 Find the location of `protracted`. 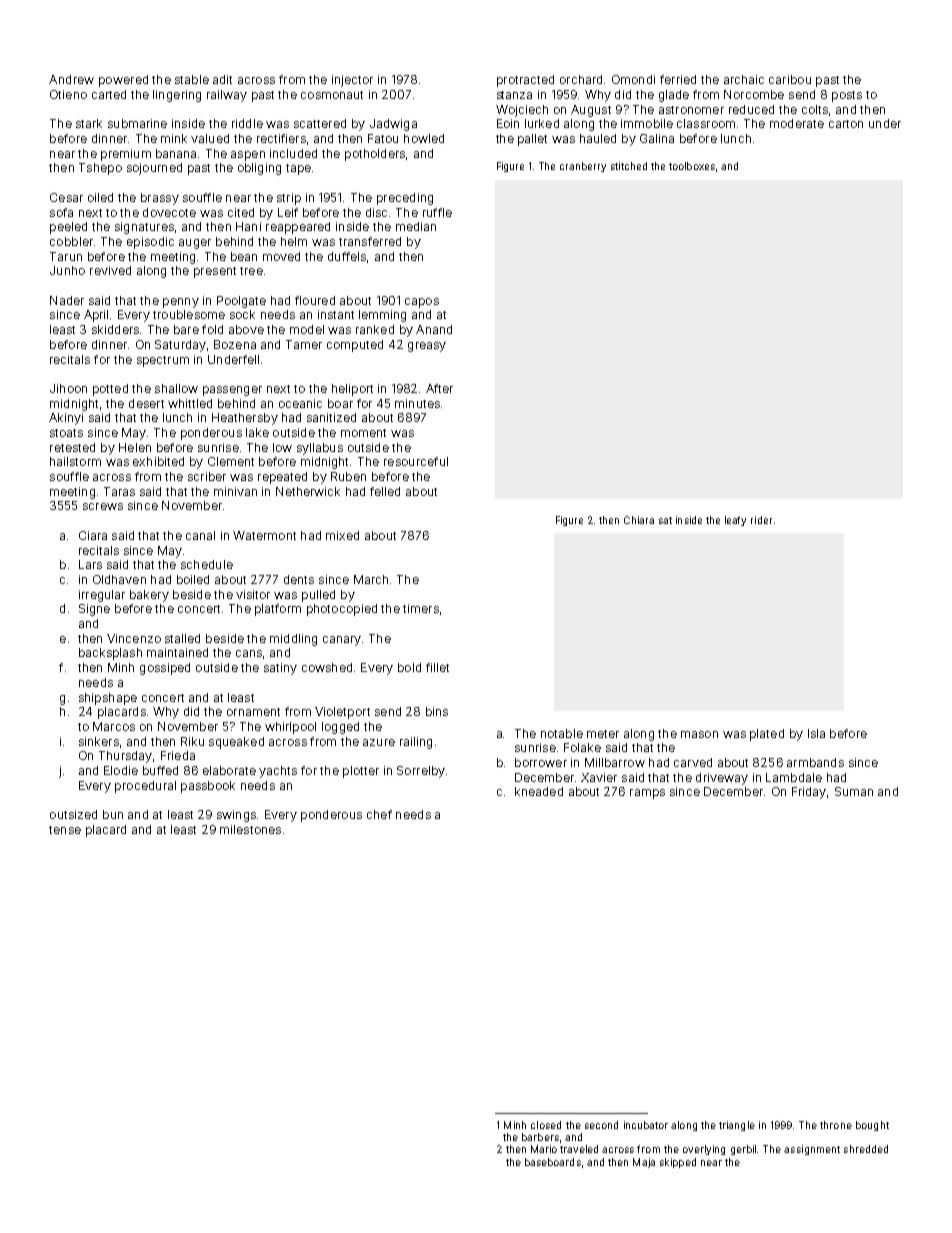

protracted is located at coordinates (525, 81).
